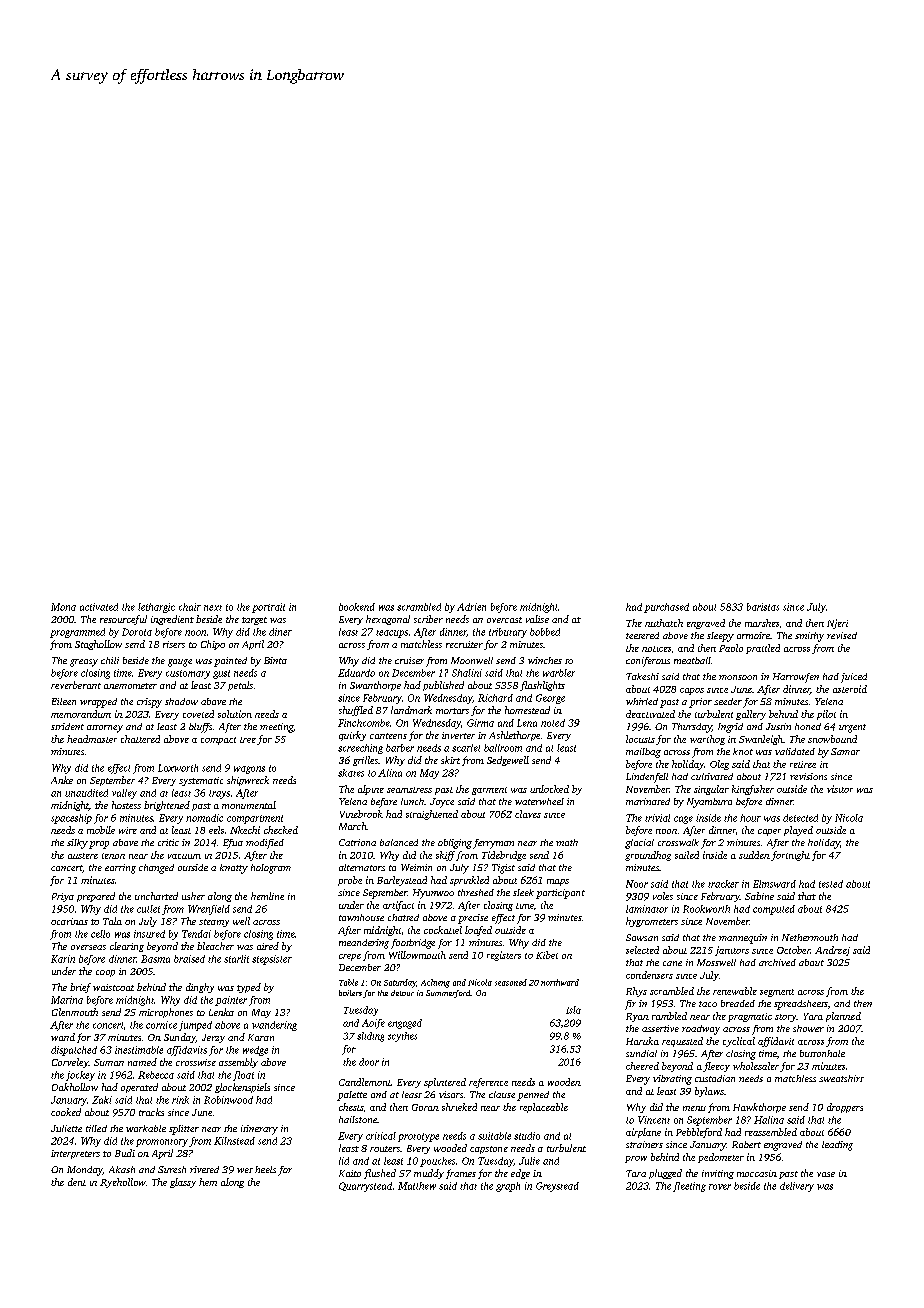  What do you see at coordinates (353, 826) in the screenshot?
I see `March` at bounding box center [353, 826].
